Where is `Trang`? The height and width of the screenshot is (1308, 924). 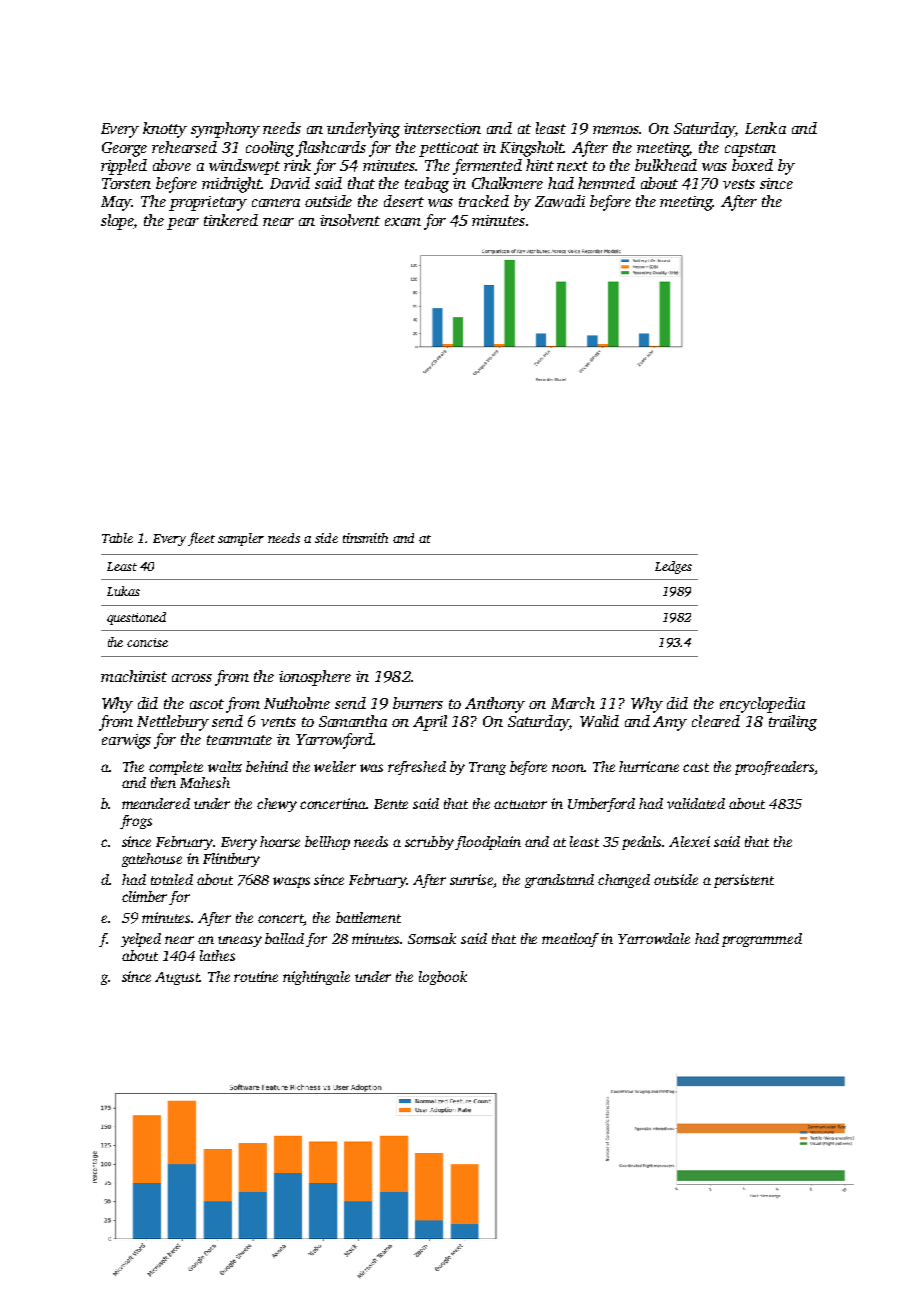
Trang is located at coordinates (487, 768).
